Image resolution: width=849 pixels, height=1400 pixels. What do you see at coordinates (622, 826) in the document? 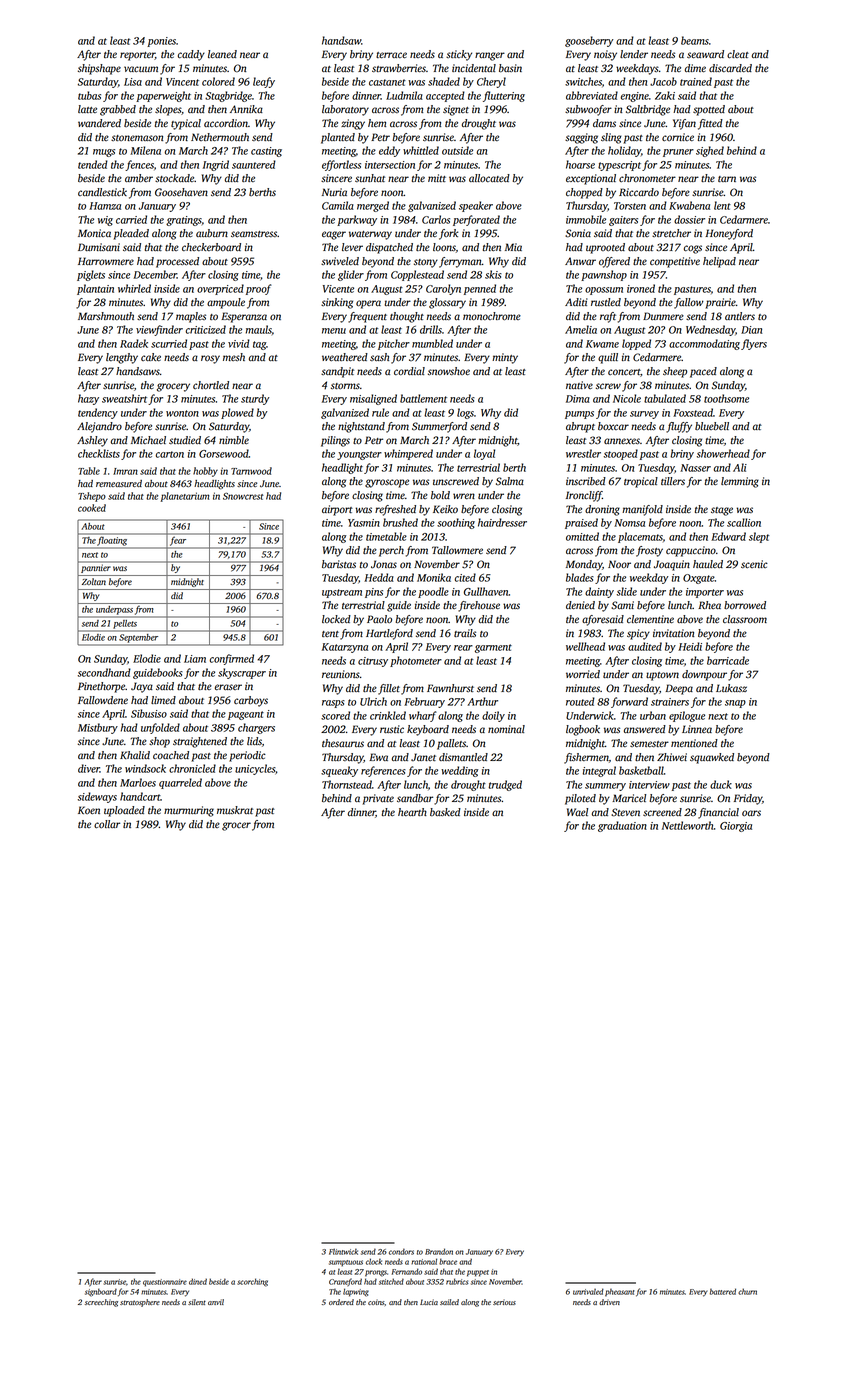
I see `graduation` at bounding box center [622, 826].
